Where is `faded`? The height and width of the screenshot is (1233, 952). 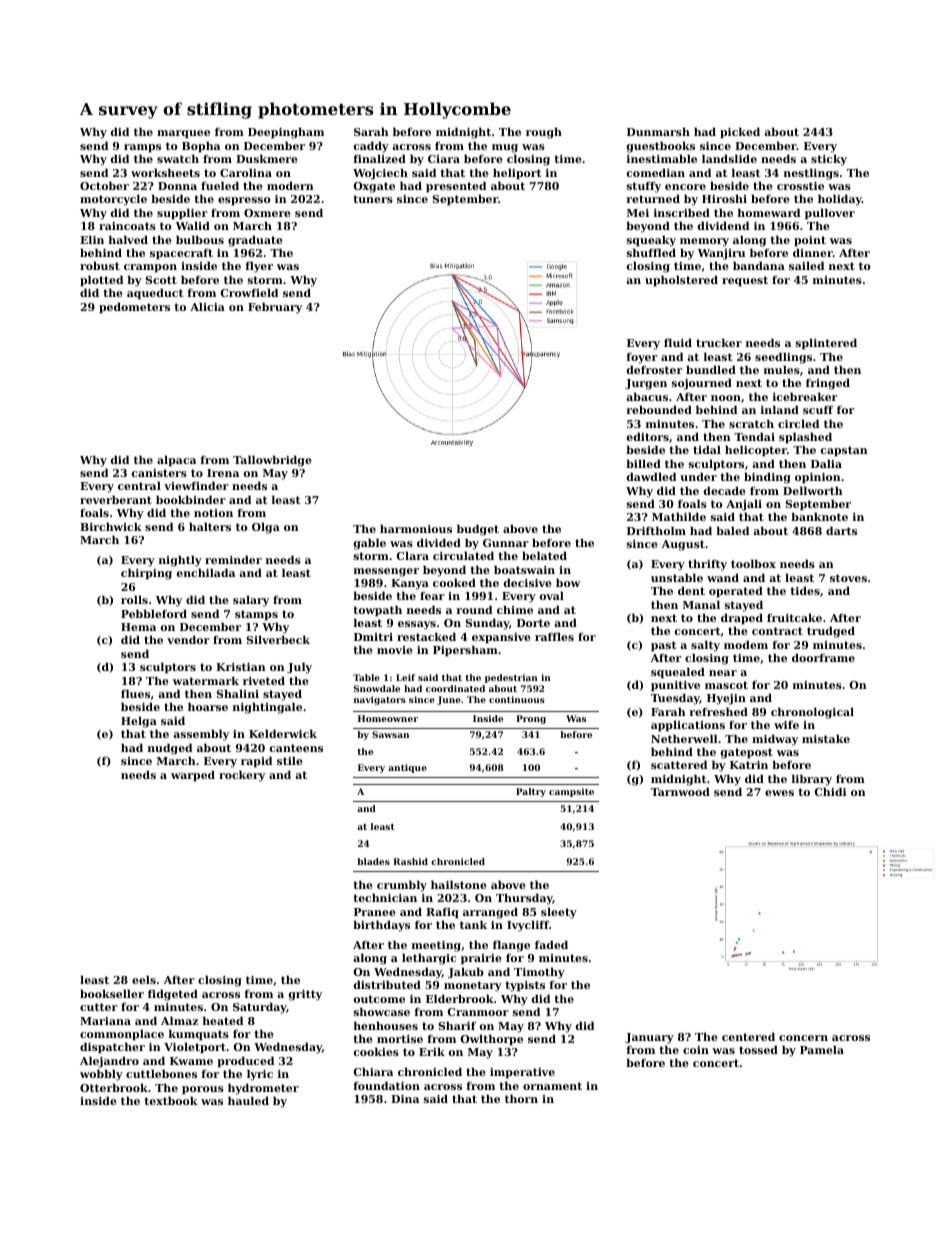
faded is located at coordinates (551, 944).
